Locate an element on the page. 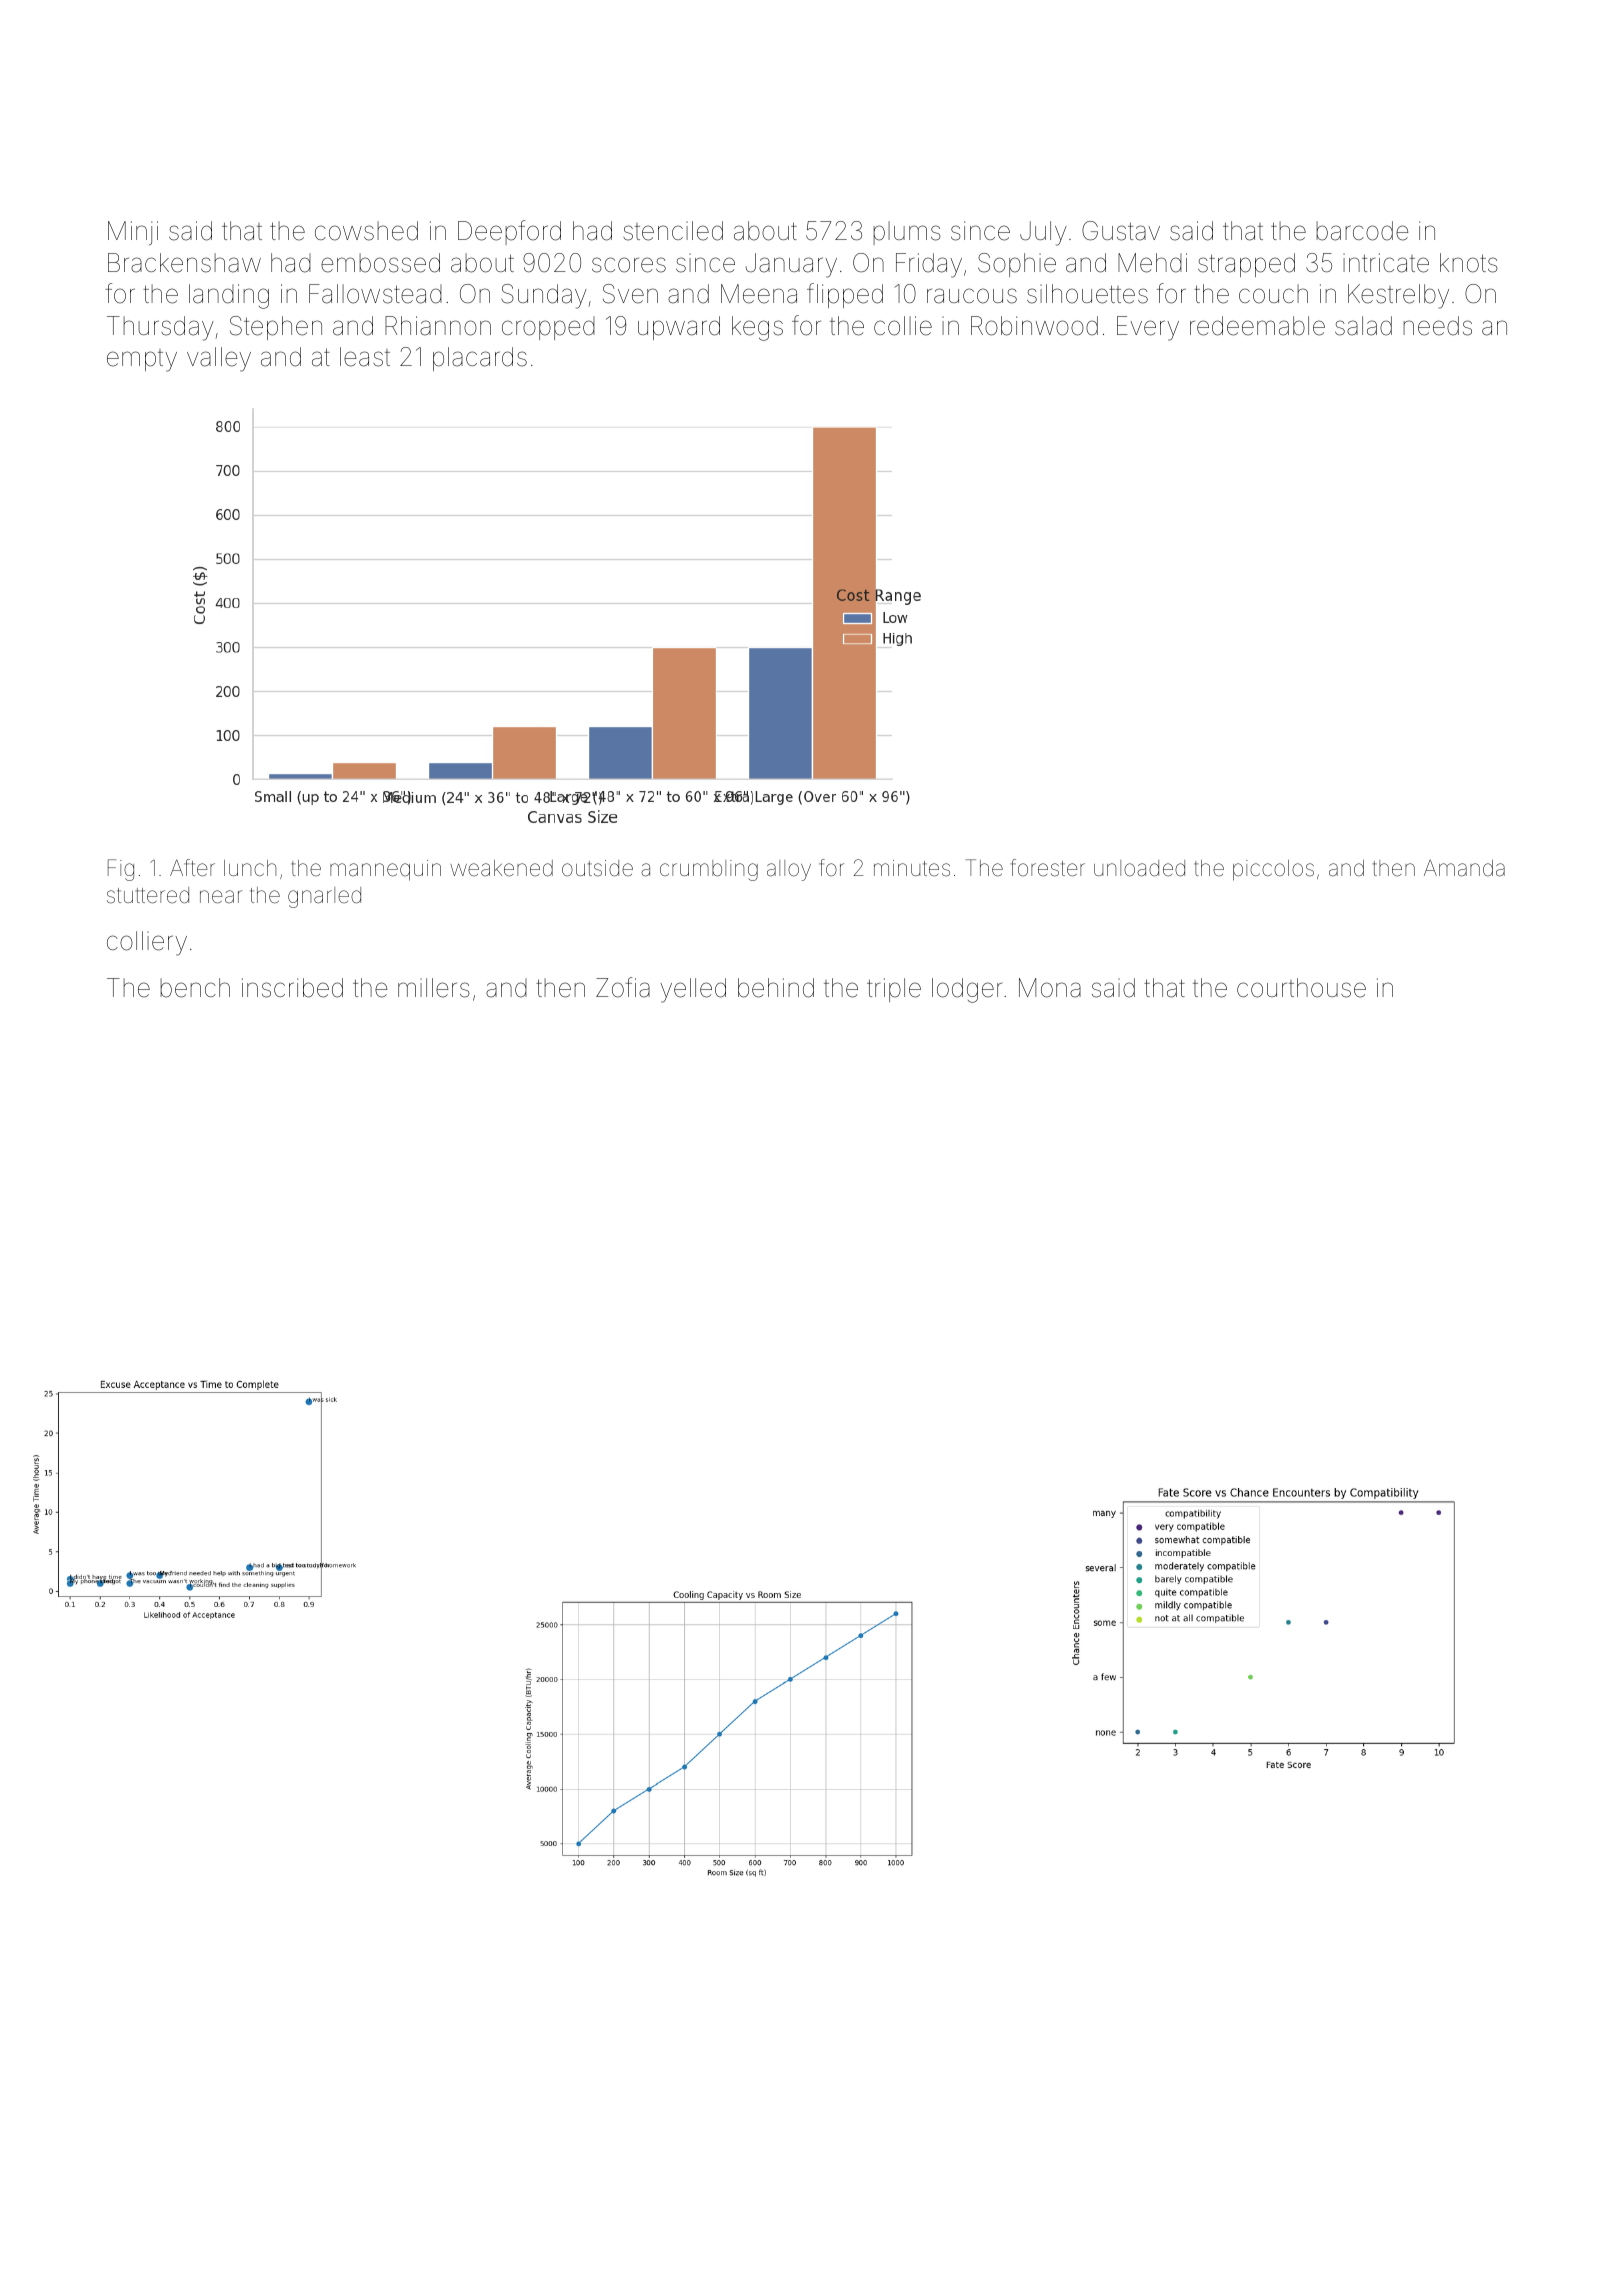 The width and height of the document is (1620, 2292). behind is located at coordinates (776, 988).
